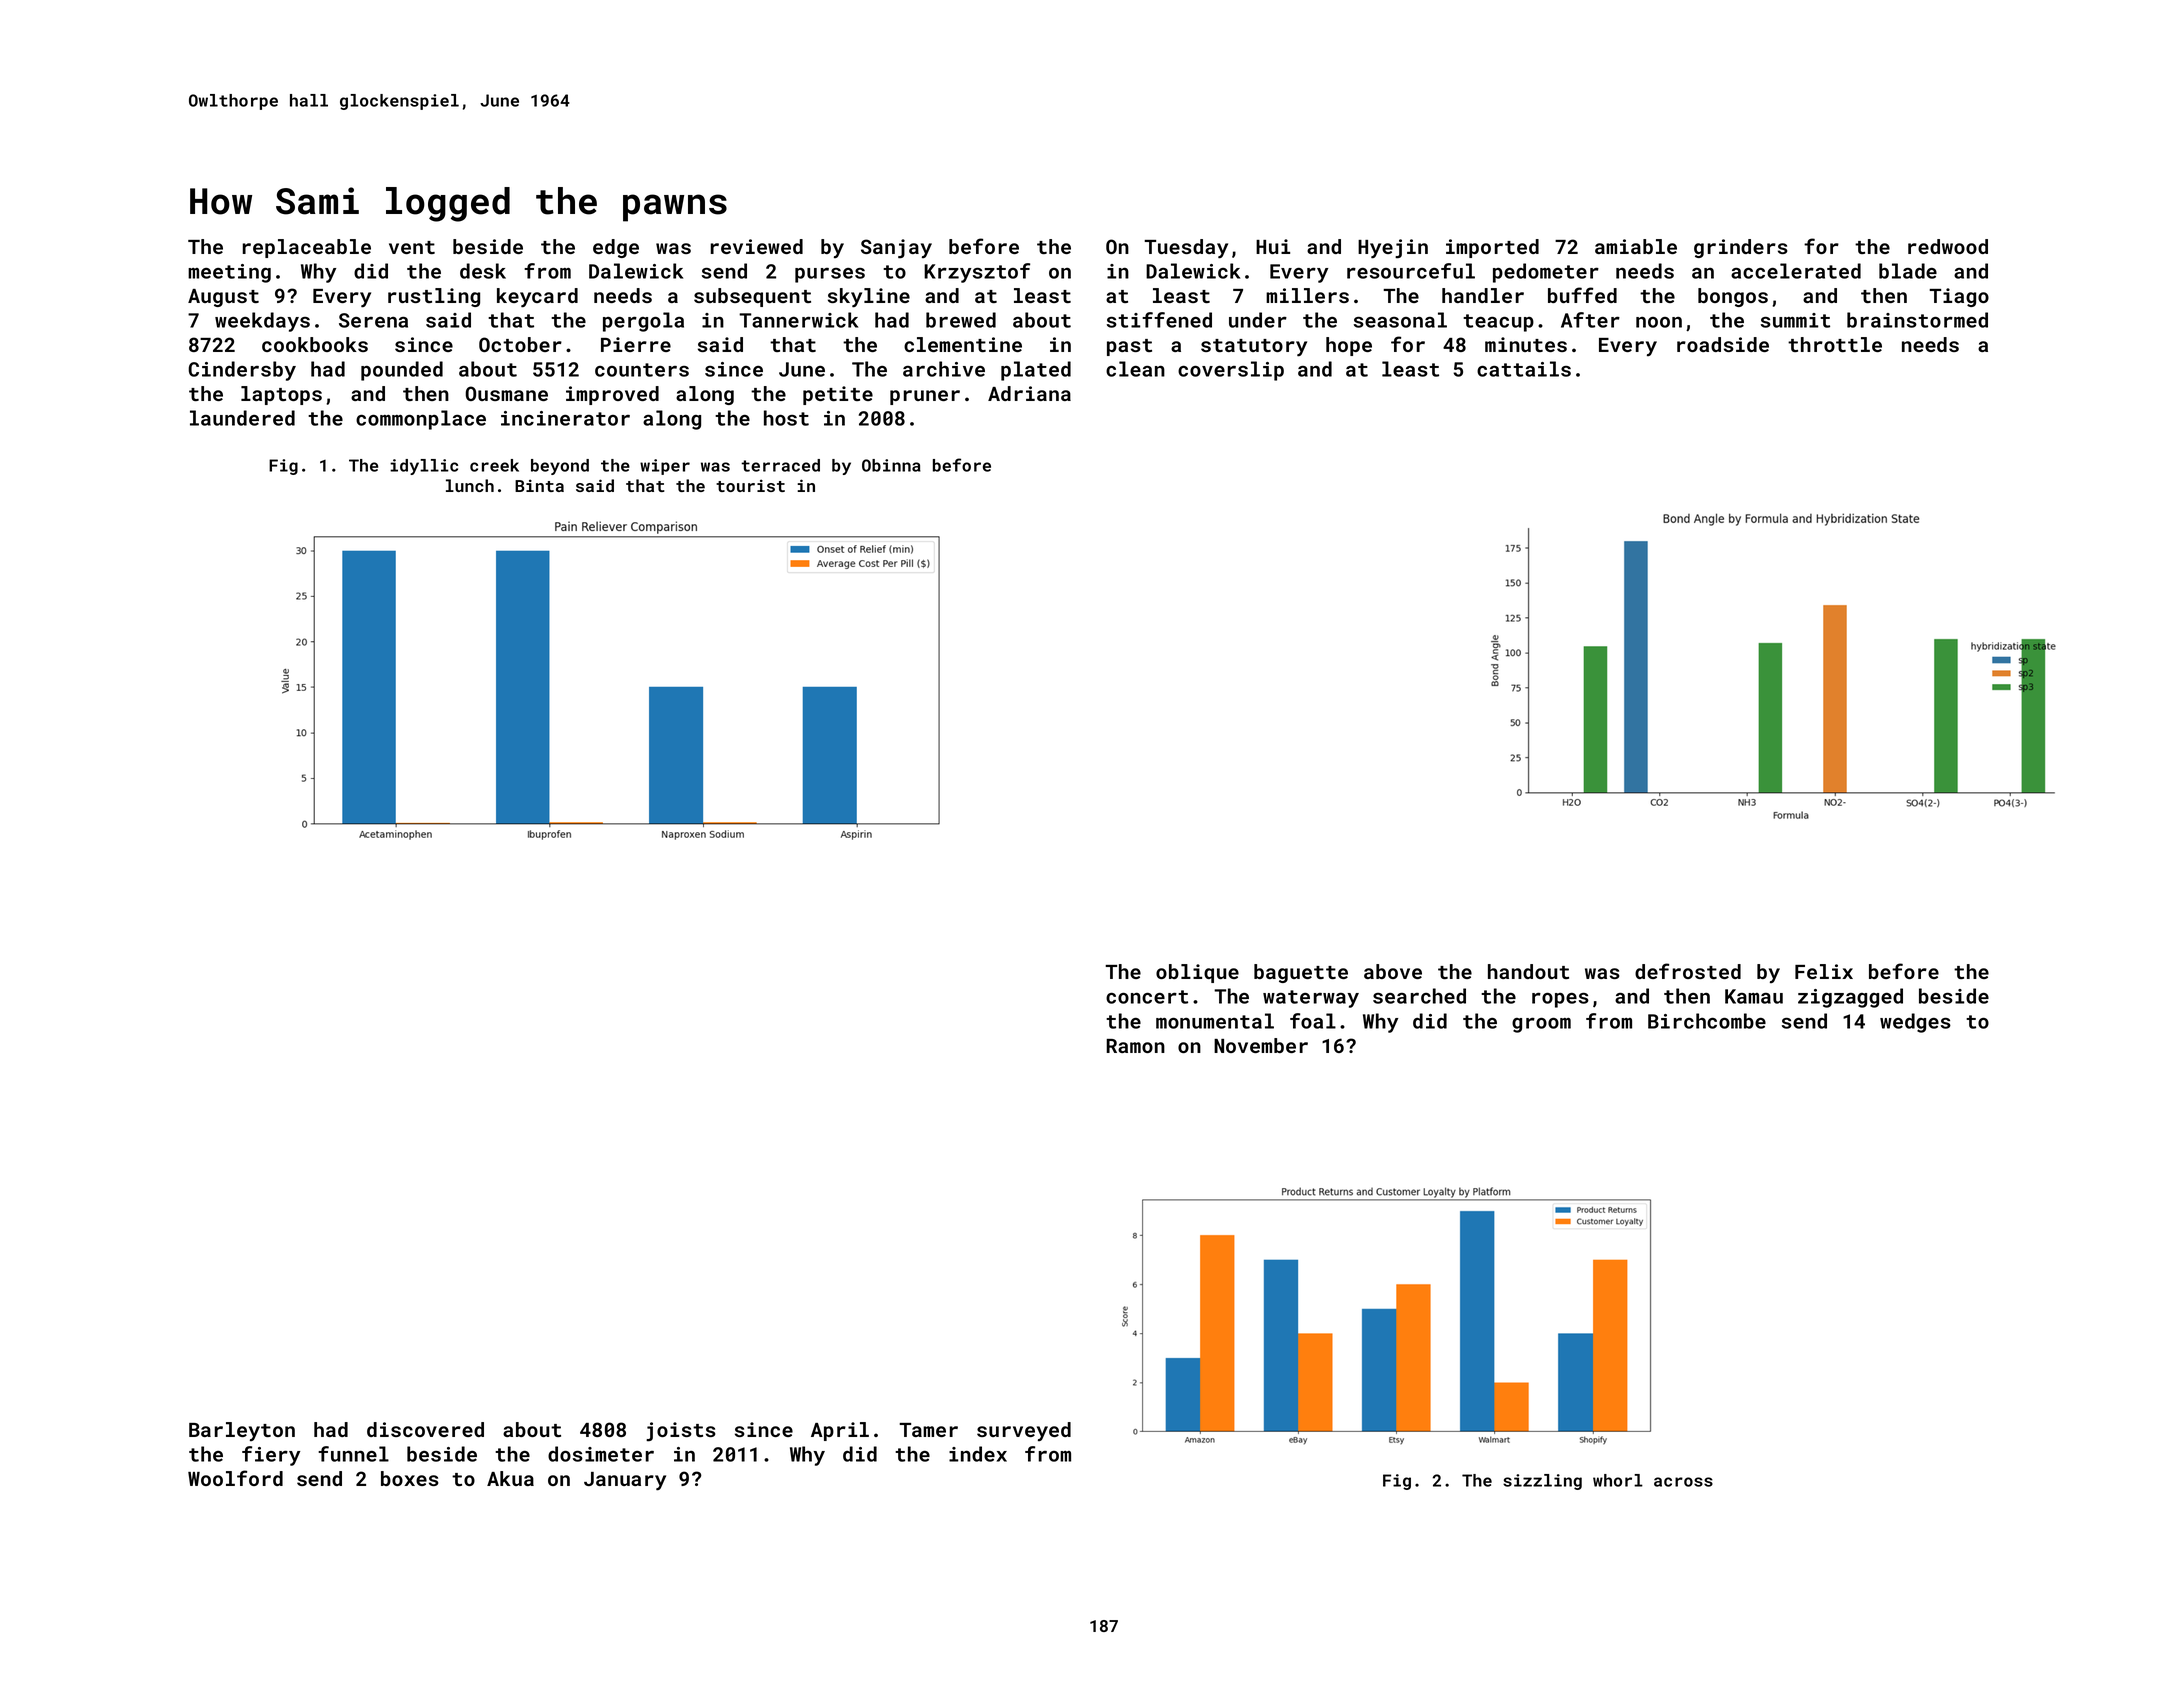  Describe the element at coordinates (1524, 369) in the image. I see `cattails` at that location.
